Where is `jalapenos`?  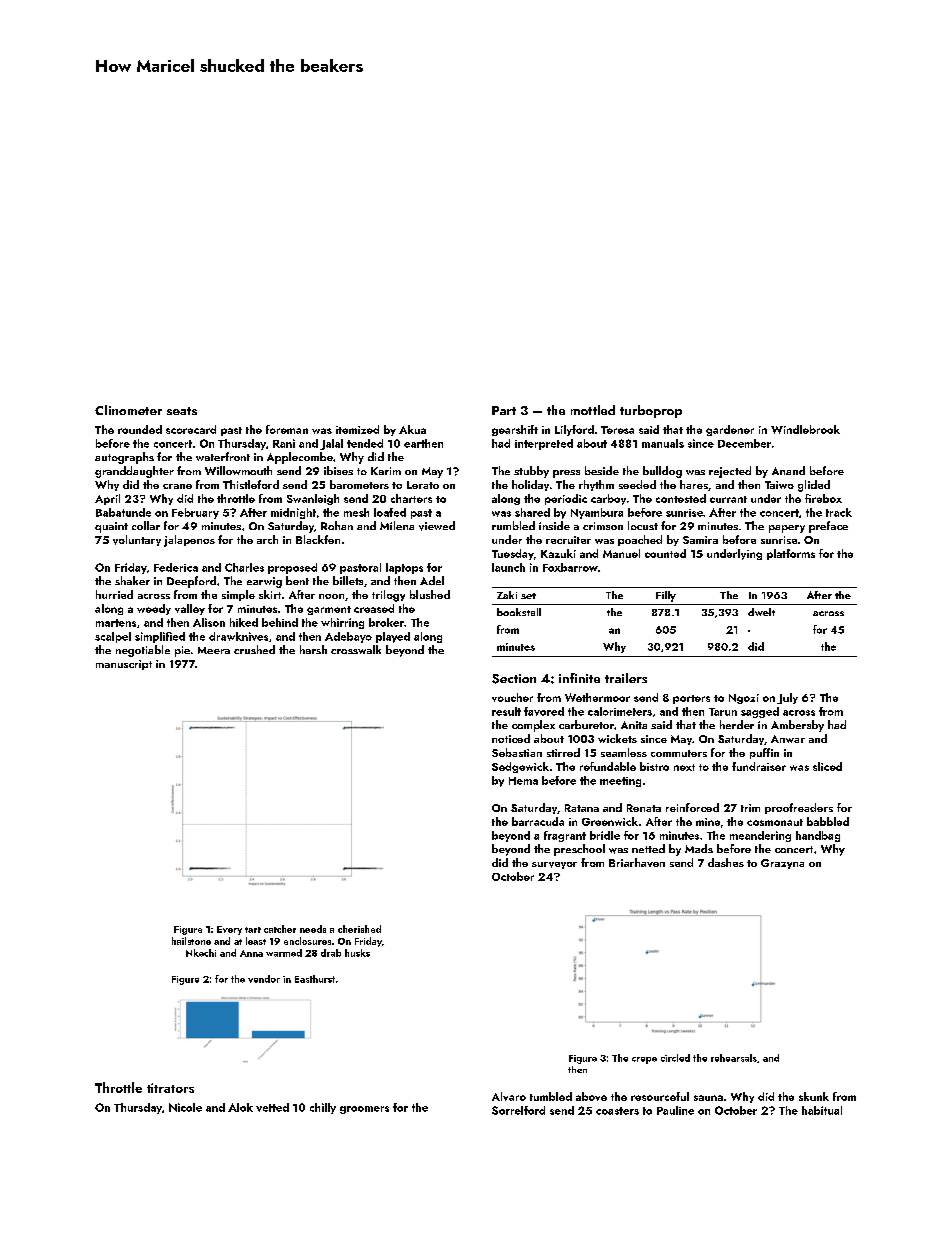
jalapenos is located at coordinates (189, 541).
